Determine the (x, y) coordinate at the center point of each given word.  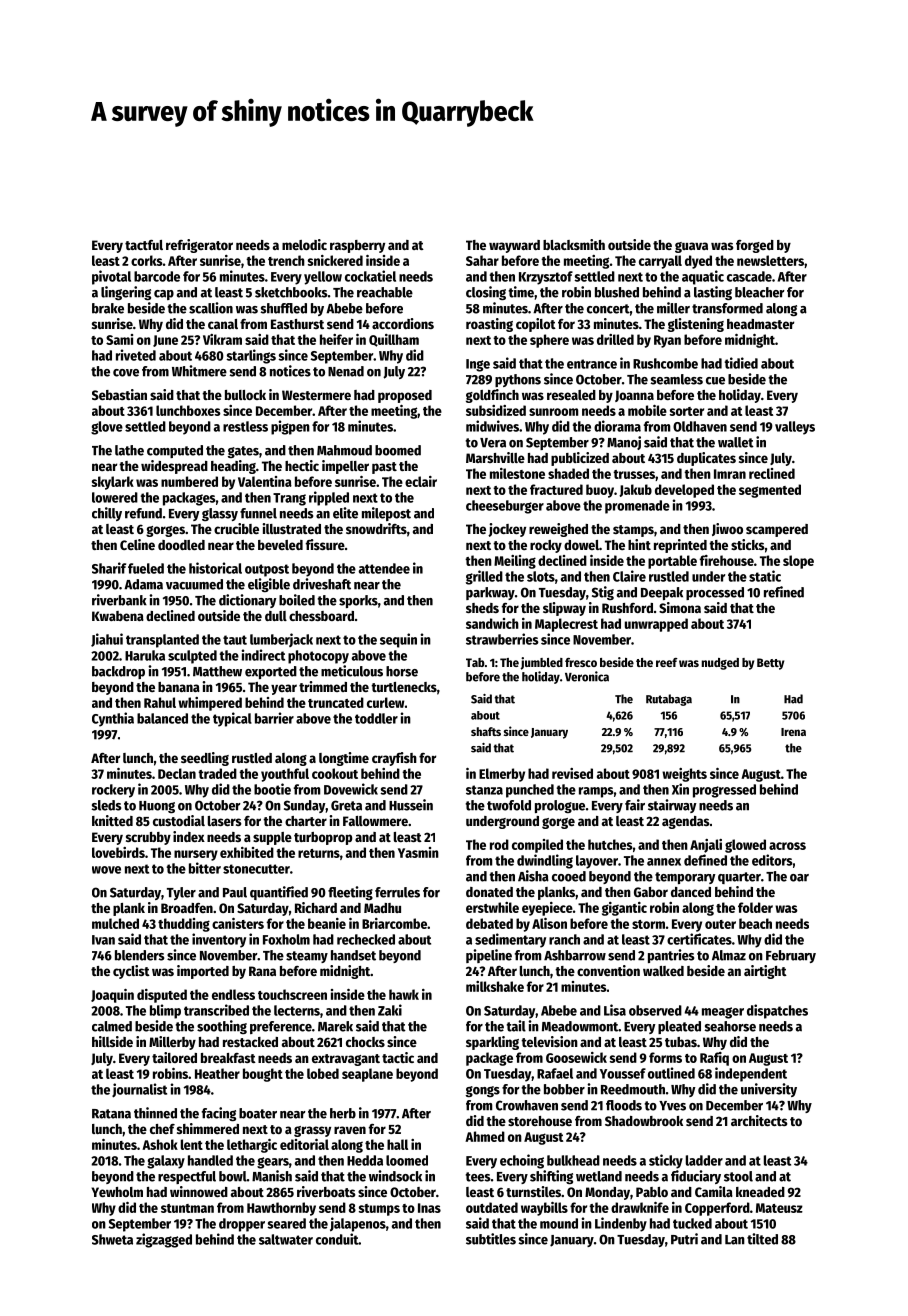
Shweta (112, 1239)
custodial (179, 820)
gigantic (624, 909)
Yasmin (418, 852)
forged (755, 246)
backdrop (118, 672)
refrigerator (199, 246)
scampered (777, 530)
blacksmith (574, 244)
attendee (384, 568)
